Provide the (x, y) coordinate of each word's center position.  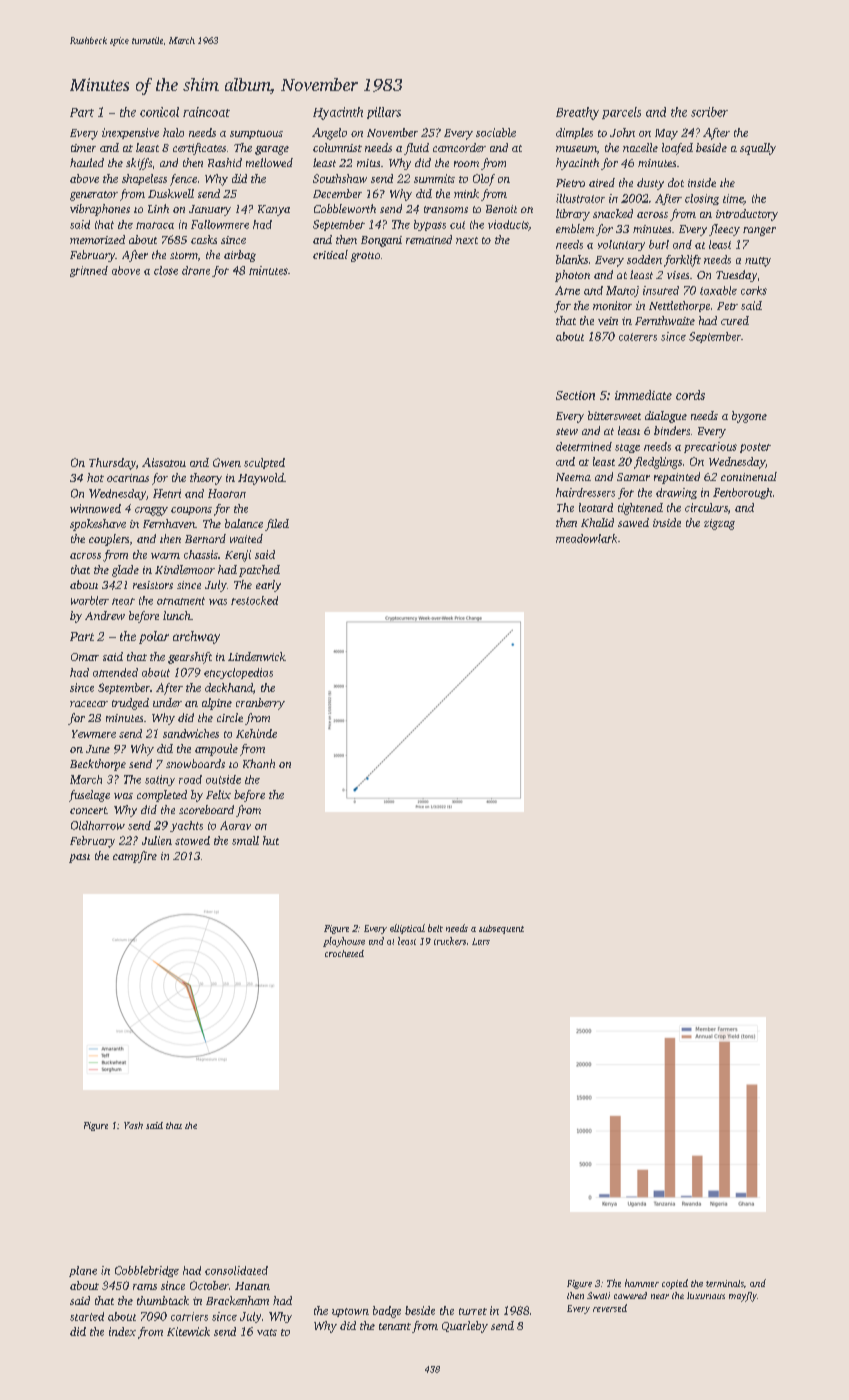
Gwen (227, 462)
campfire (135, 857)
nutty (758, 262)
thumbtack (163, 1300)
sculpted (264, 463)
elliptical (407, 929)
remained (429, 239)
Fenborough (742, 493)
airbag (240, 256)
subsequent (501, 929)
